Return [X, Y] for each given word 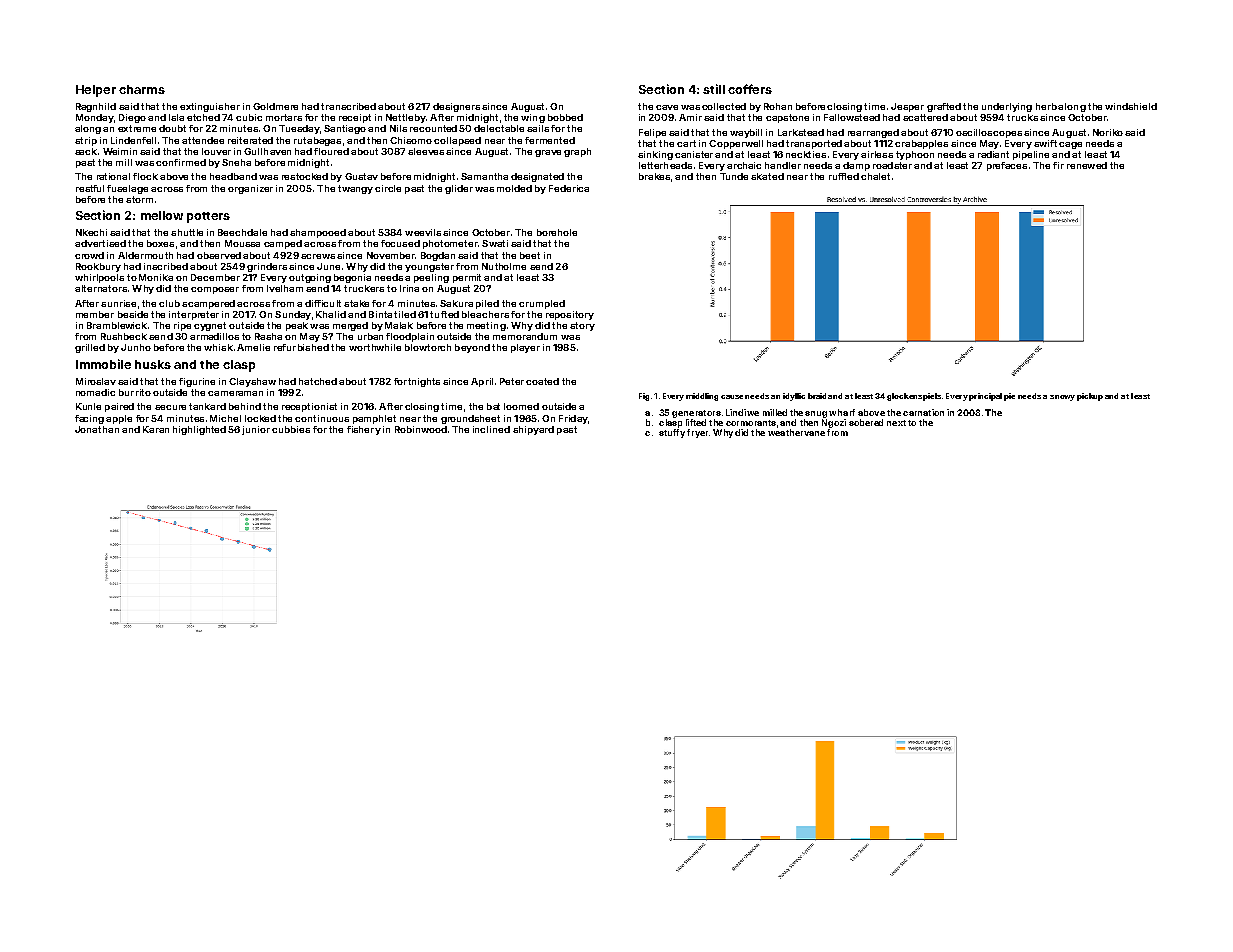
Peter [512, 381]
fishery [364, 430]
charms [142, 89]
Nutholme [504, 266]
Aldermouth [145, 255]
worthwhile [375, 347]
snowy [1062, 398]
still [714, 89]
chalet [875, 176]
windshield [1131, 106]
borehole [557, 232]
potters [208, 217]
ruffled [844, 176]
